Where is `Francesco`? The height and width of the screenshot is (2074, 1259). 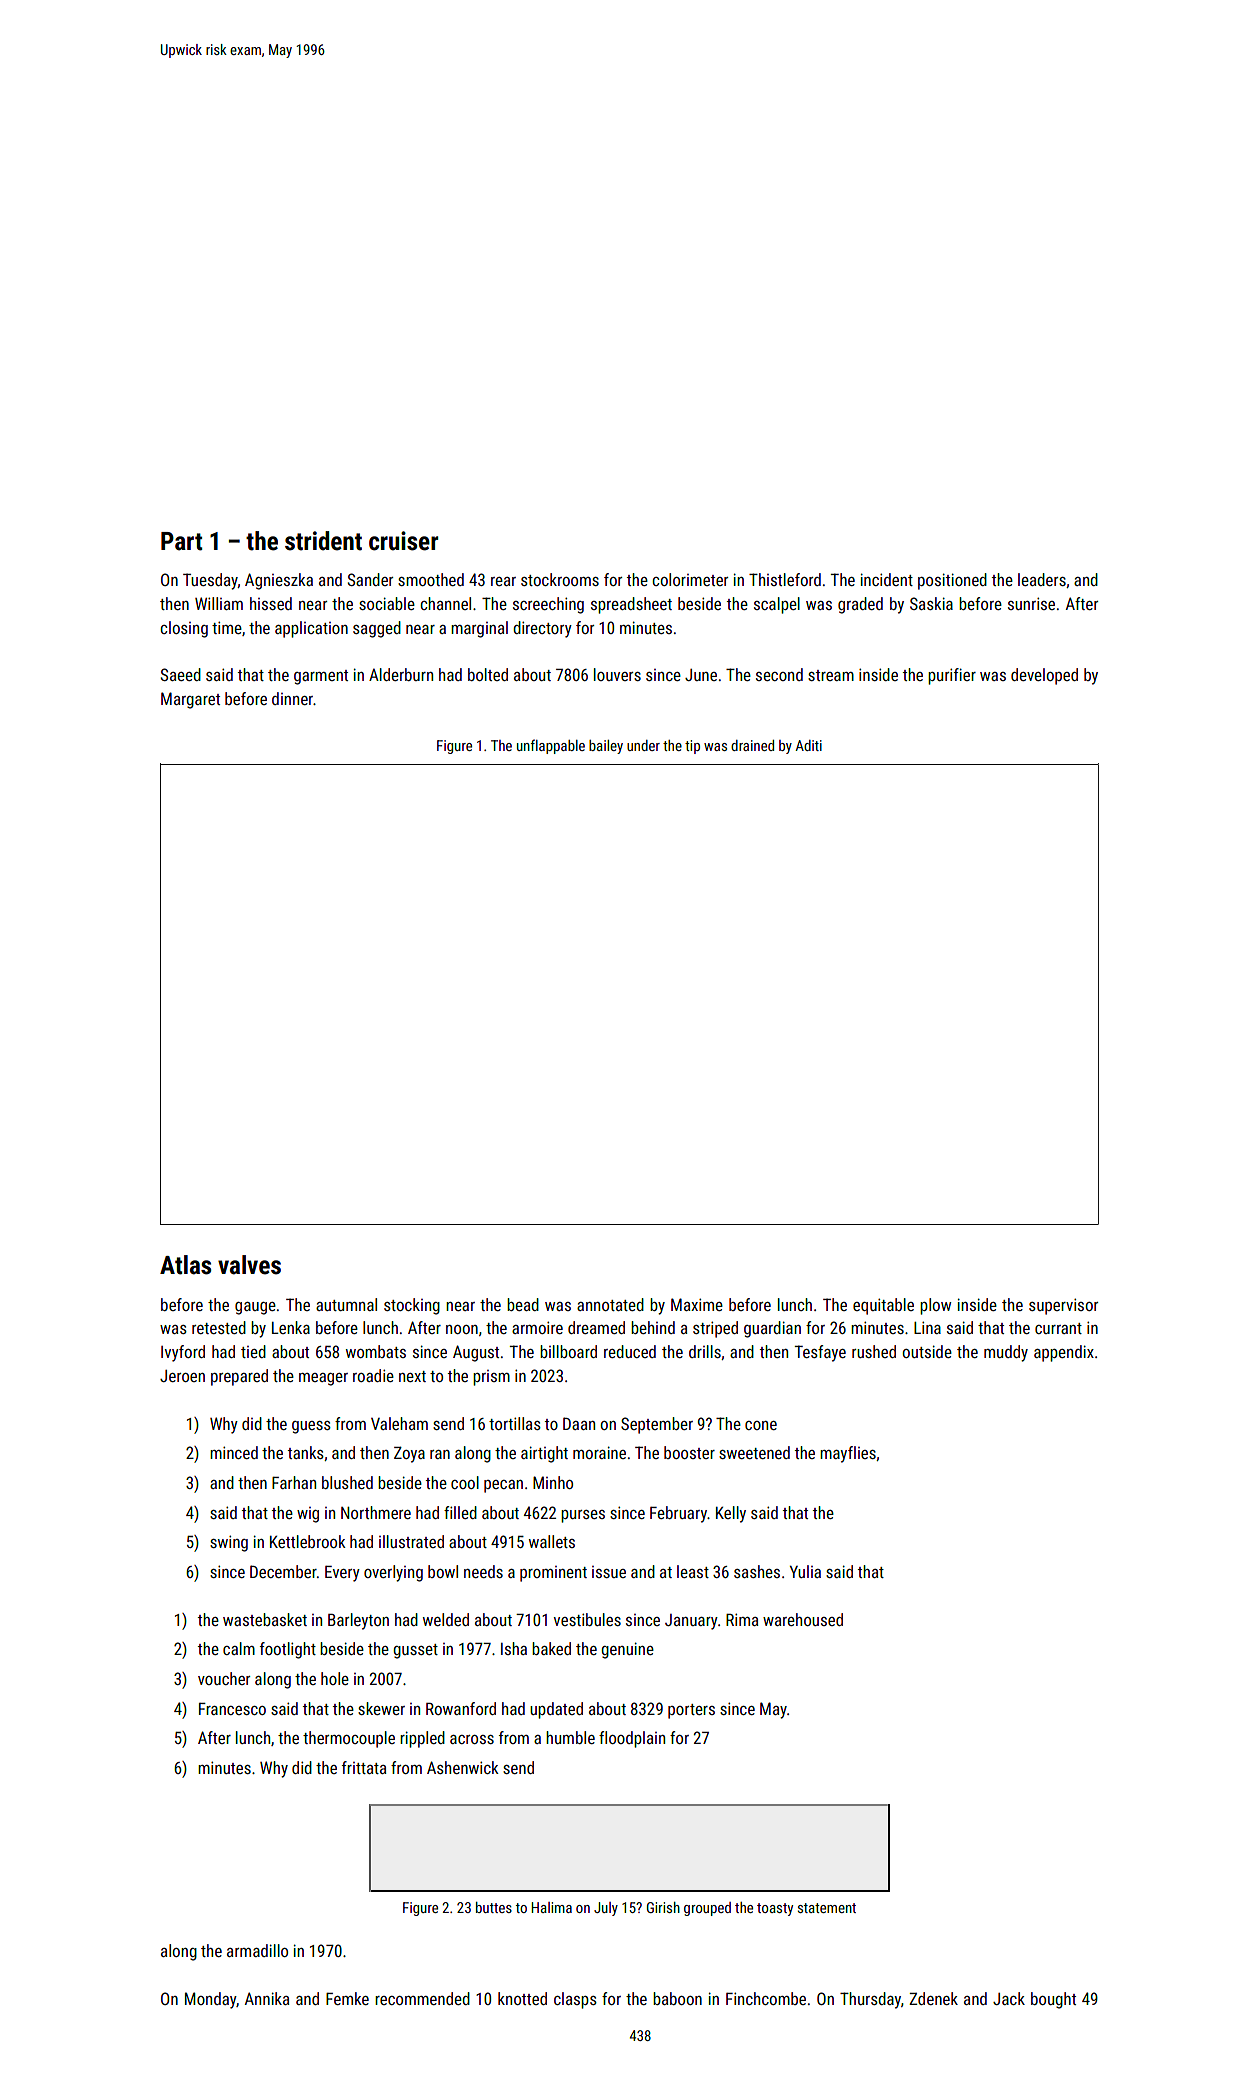 Francesco is located at coordinates (232, 1708).
